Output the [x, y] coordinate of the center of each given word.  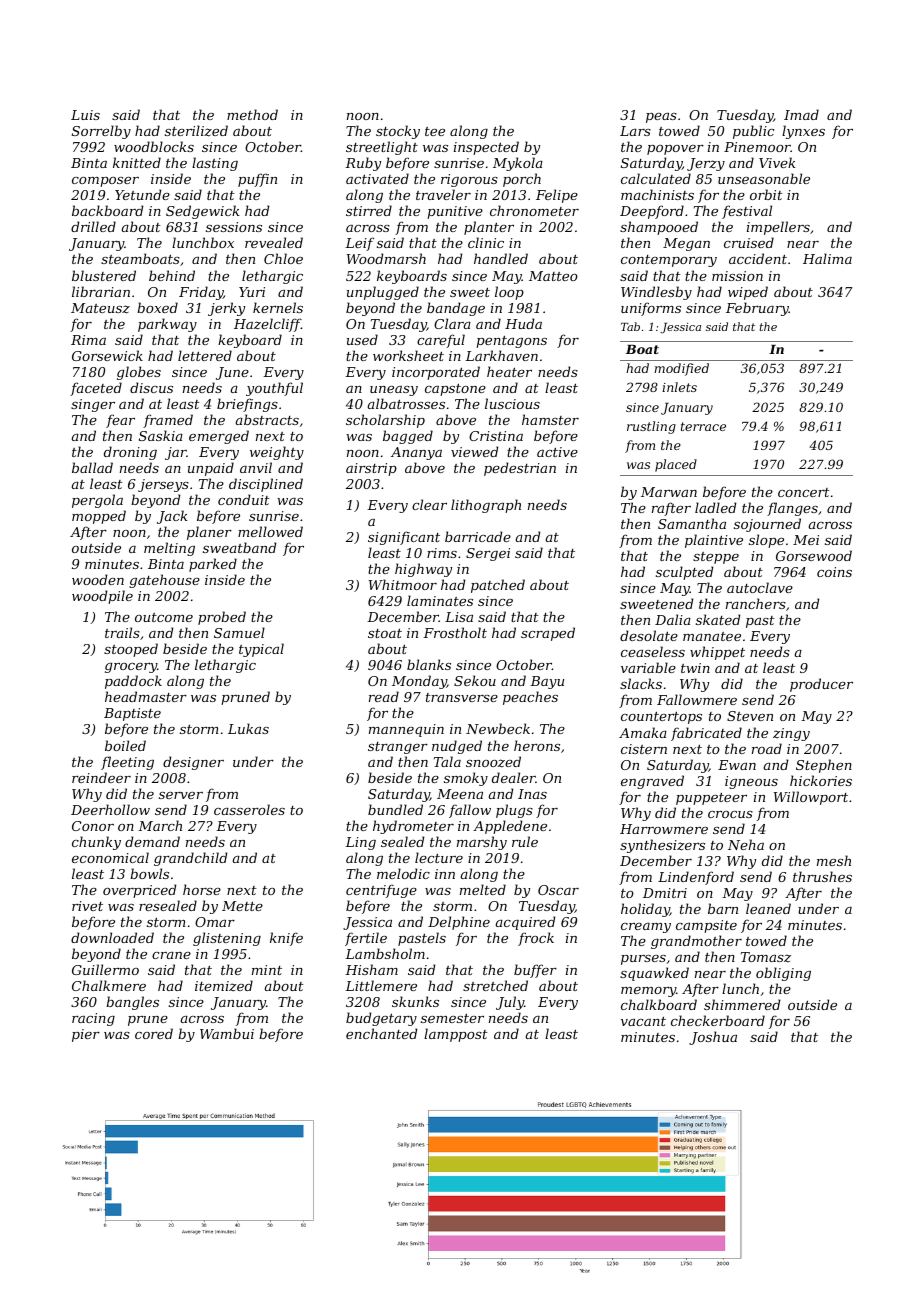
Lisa [459, 617]
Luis [85, 115]
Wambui [227, 1033]
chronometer [534, 210]
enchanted [381, 1033]
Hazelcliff [267, 325]
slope [766, 541]
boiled [125, 745]
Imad [801, 114]
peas [661, 118]
